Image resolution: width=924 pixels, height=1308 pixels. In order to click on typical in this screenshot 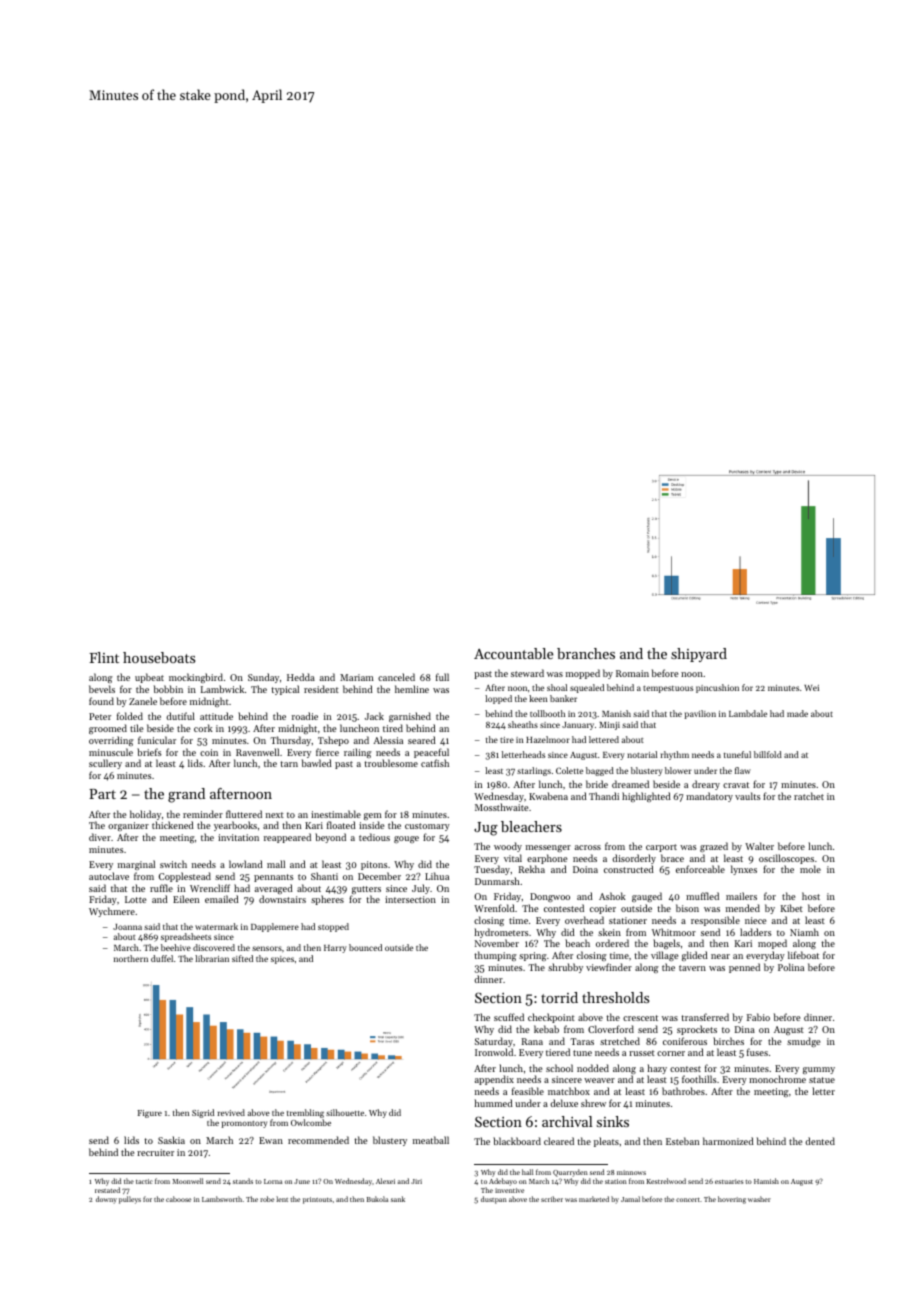, I will do `click(285, 690)`.
